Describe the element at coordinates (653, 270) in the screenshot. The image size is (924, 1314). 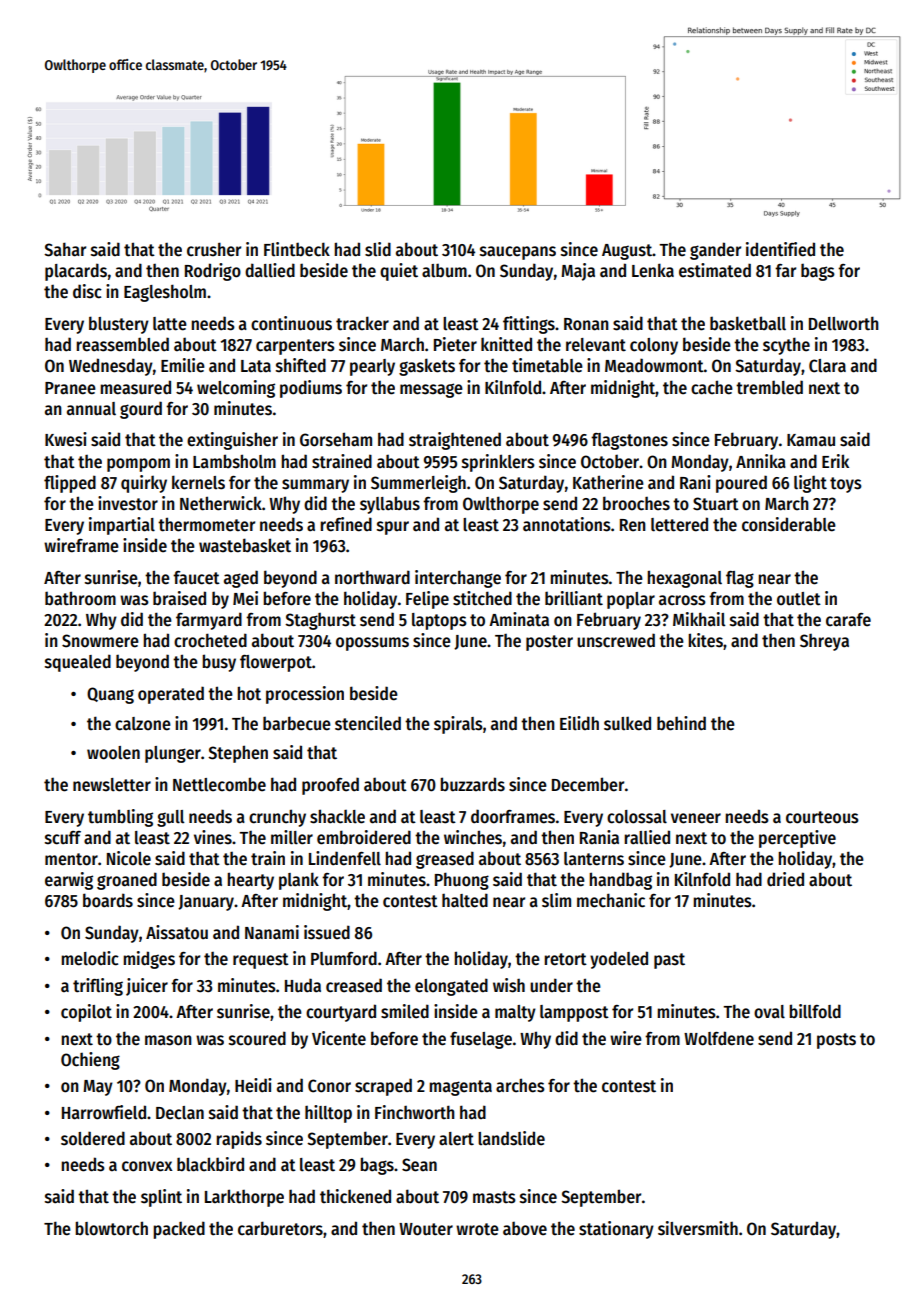
I see `Lenka` at that location.
